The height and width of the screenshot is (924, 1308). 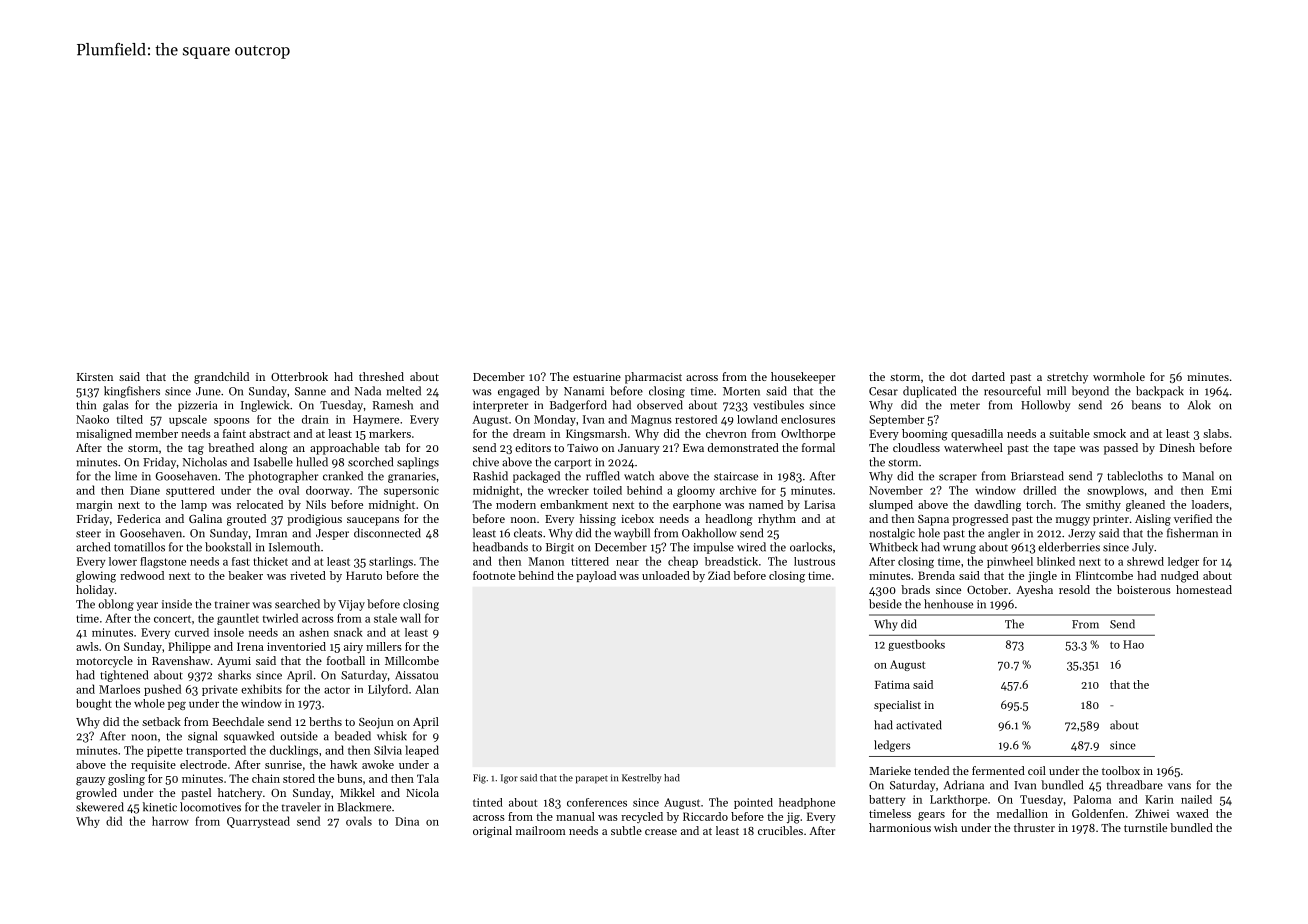 What do you see at coordinates (1199, 405) in the screenshot?
I see `Alok` at bounding box center [1199, 405].
